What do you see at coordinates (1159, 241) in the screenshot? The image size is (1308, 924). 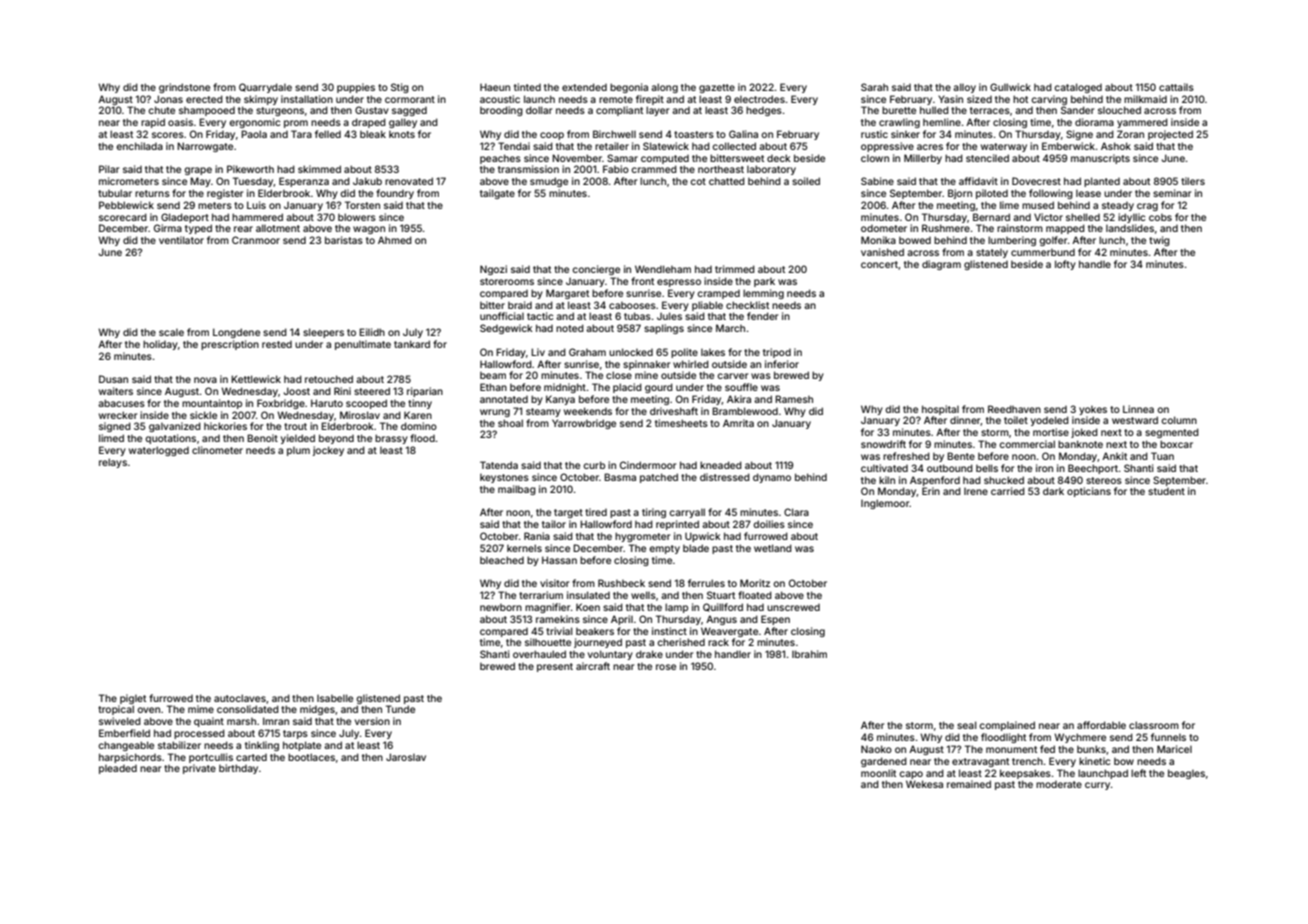 I see `twig` at bounding box center [1159, 241].
